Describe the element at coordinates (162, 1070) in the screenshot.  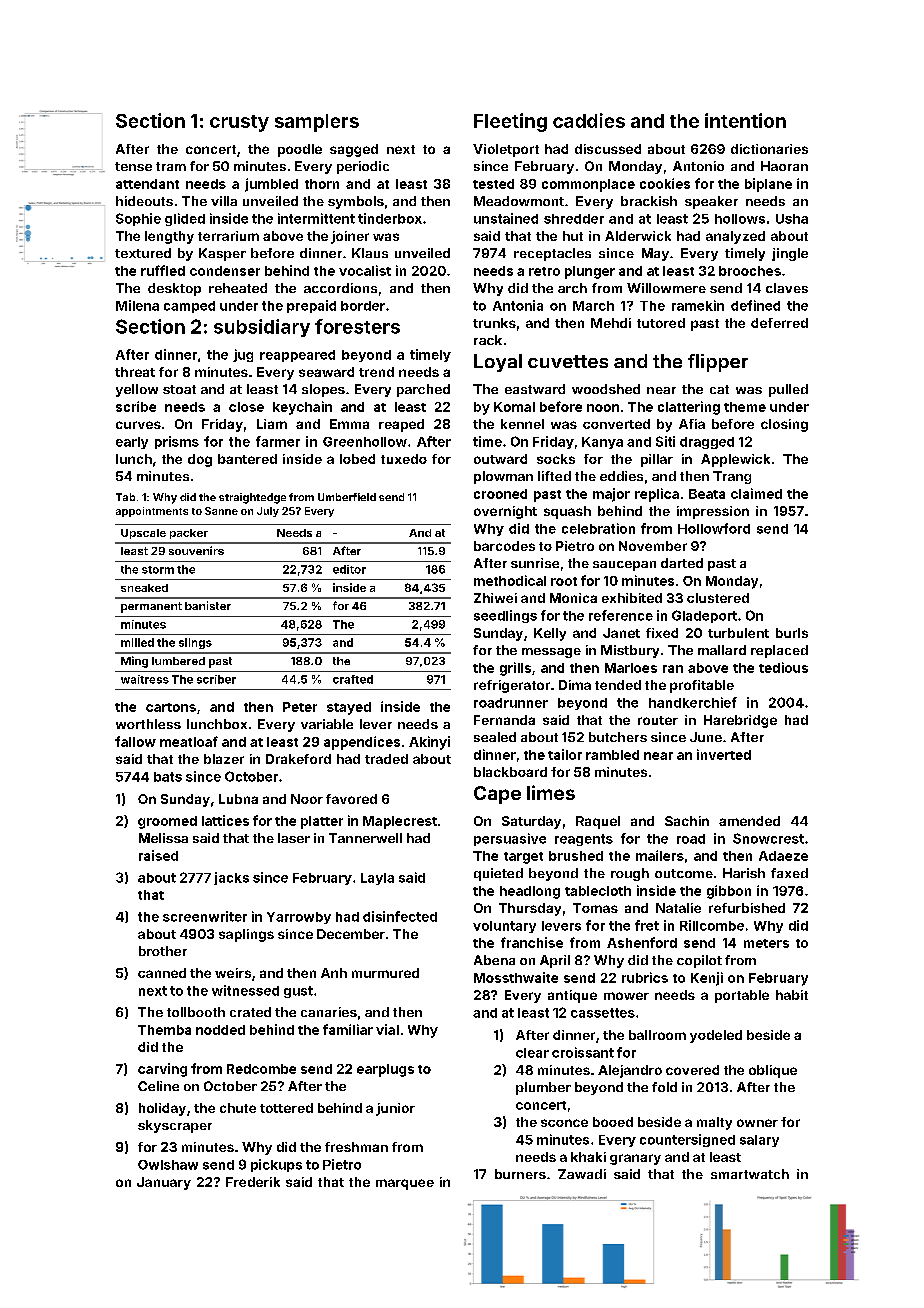
I see `carving` at that location.
